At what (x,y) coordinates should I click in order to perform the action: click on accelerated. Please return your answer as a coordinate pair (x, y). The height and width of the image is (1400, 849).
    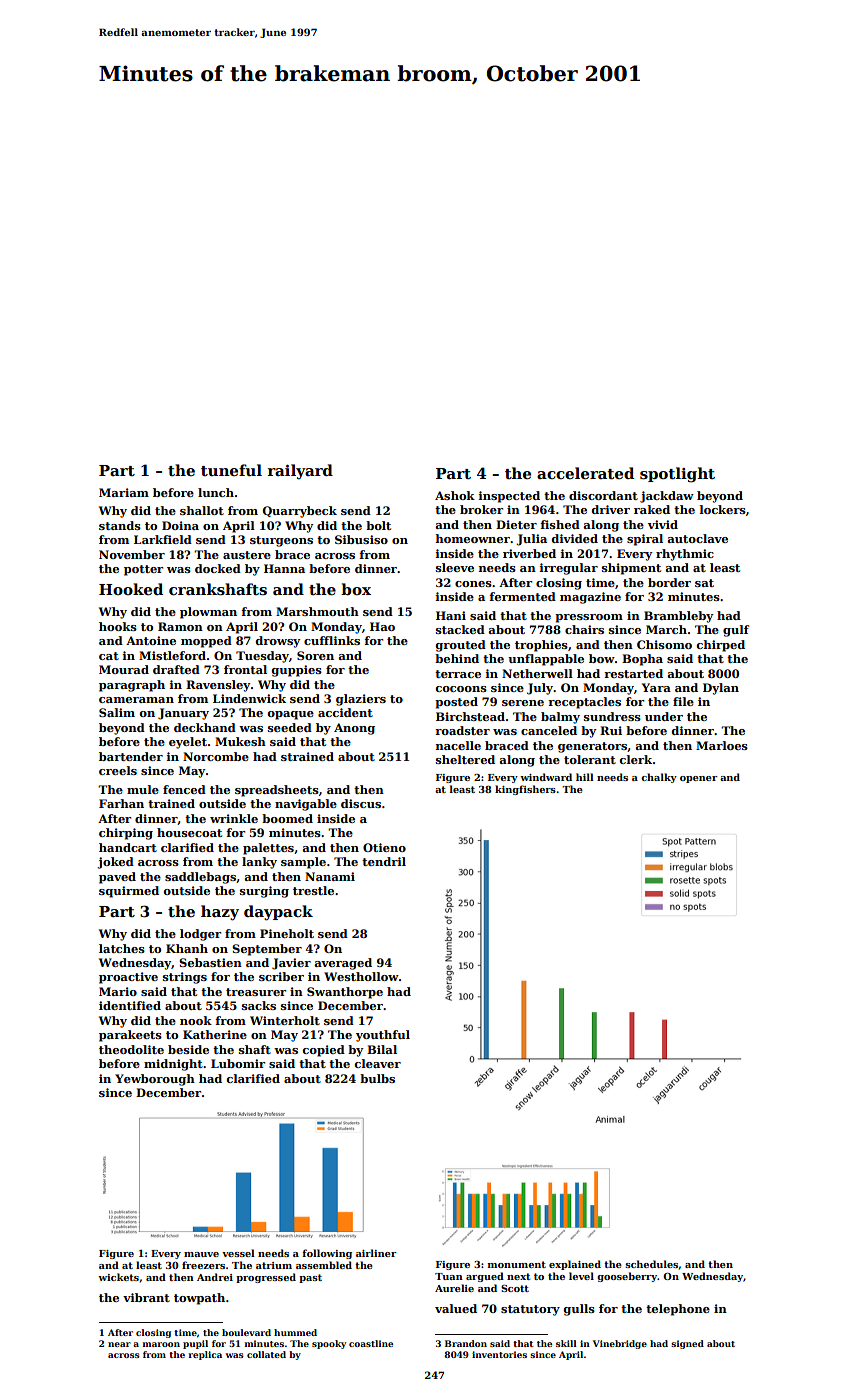
    Looking at the image, I should click on (585, 473).
